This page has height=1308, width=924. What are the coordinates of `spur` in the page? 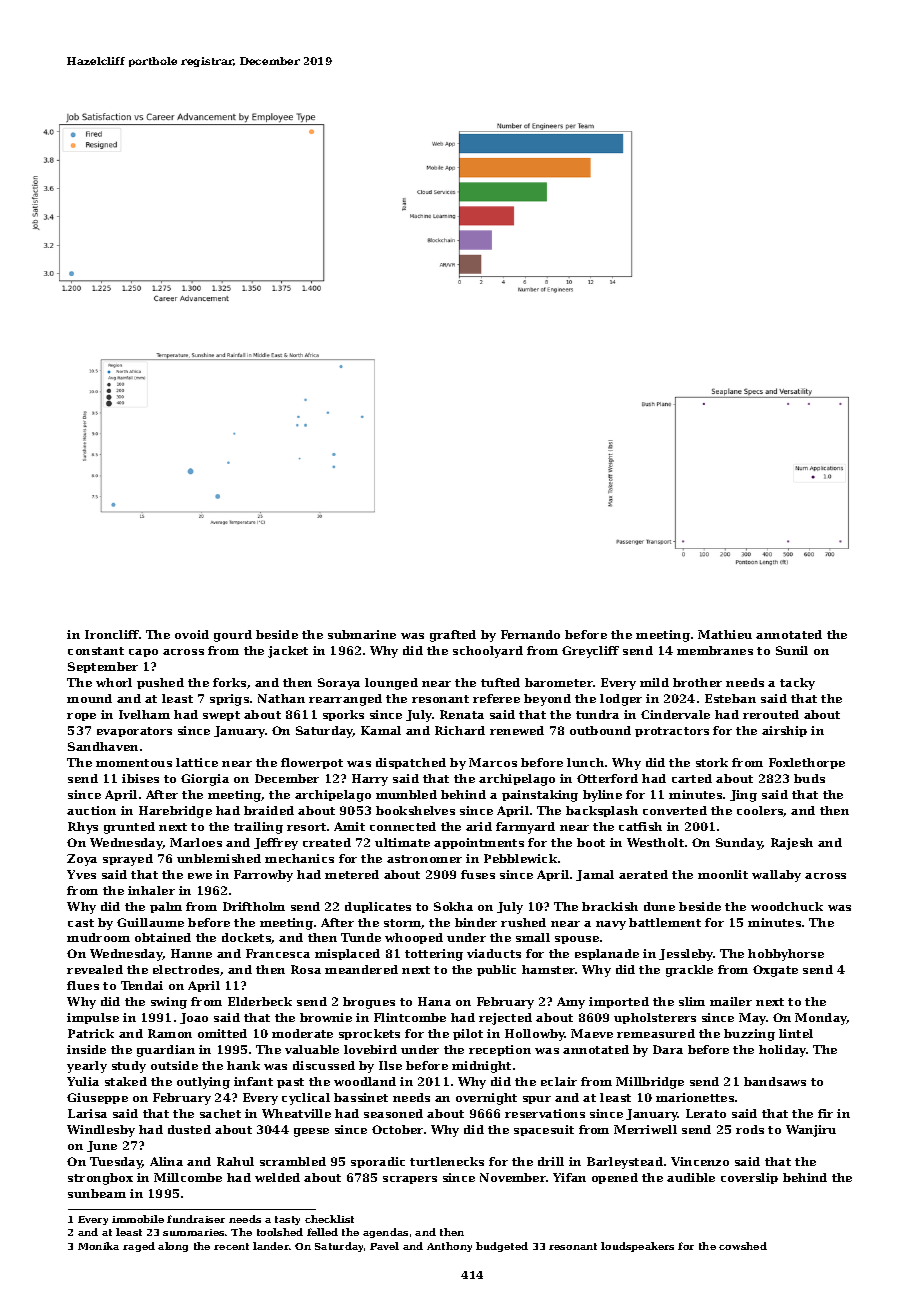 It's located at (537, 1100).
